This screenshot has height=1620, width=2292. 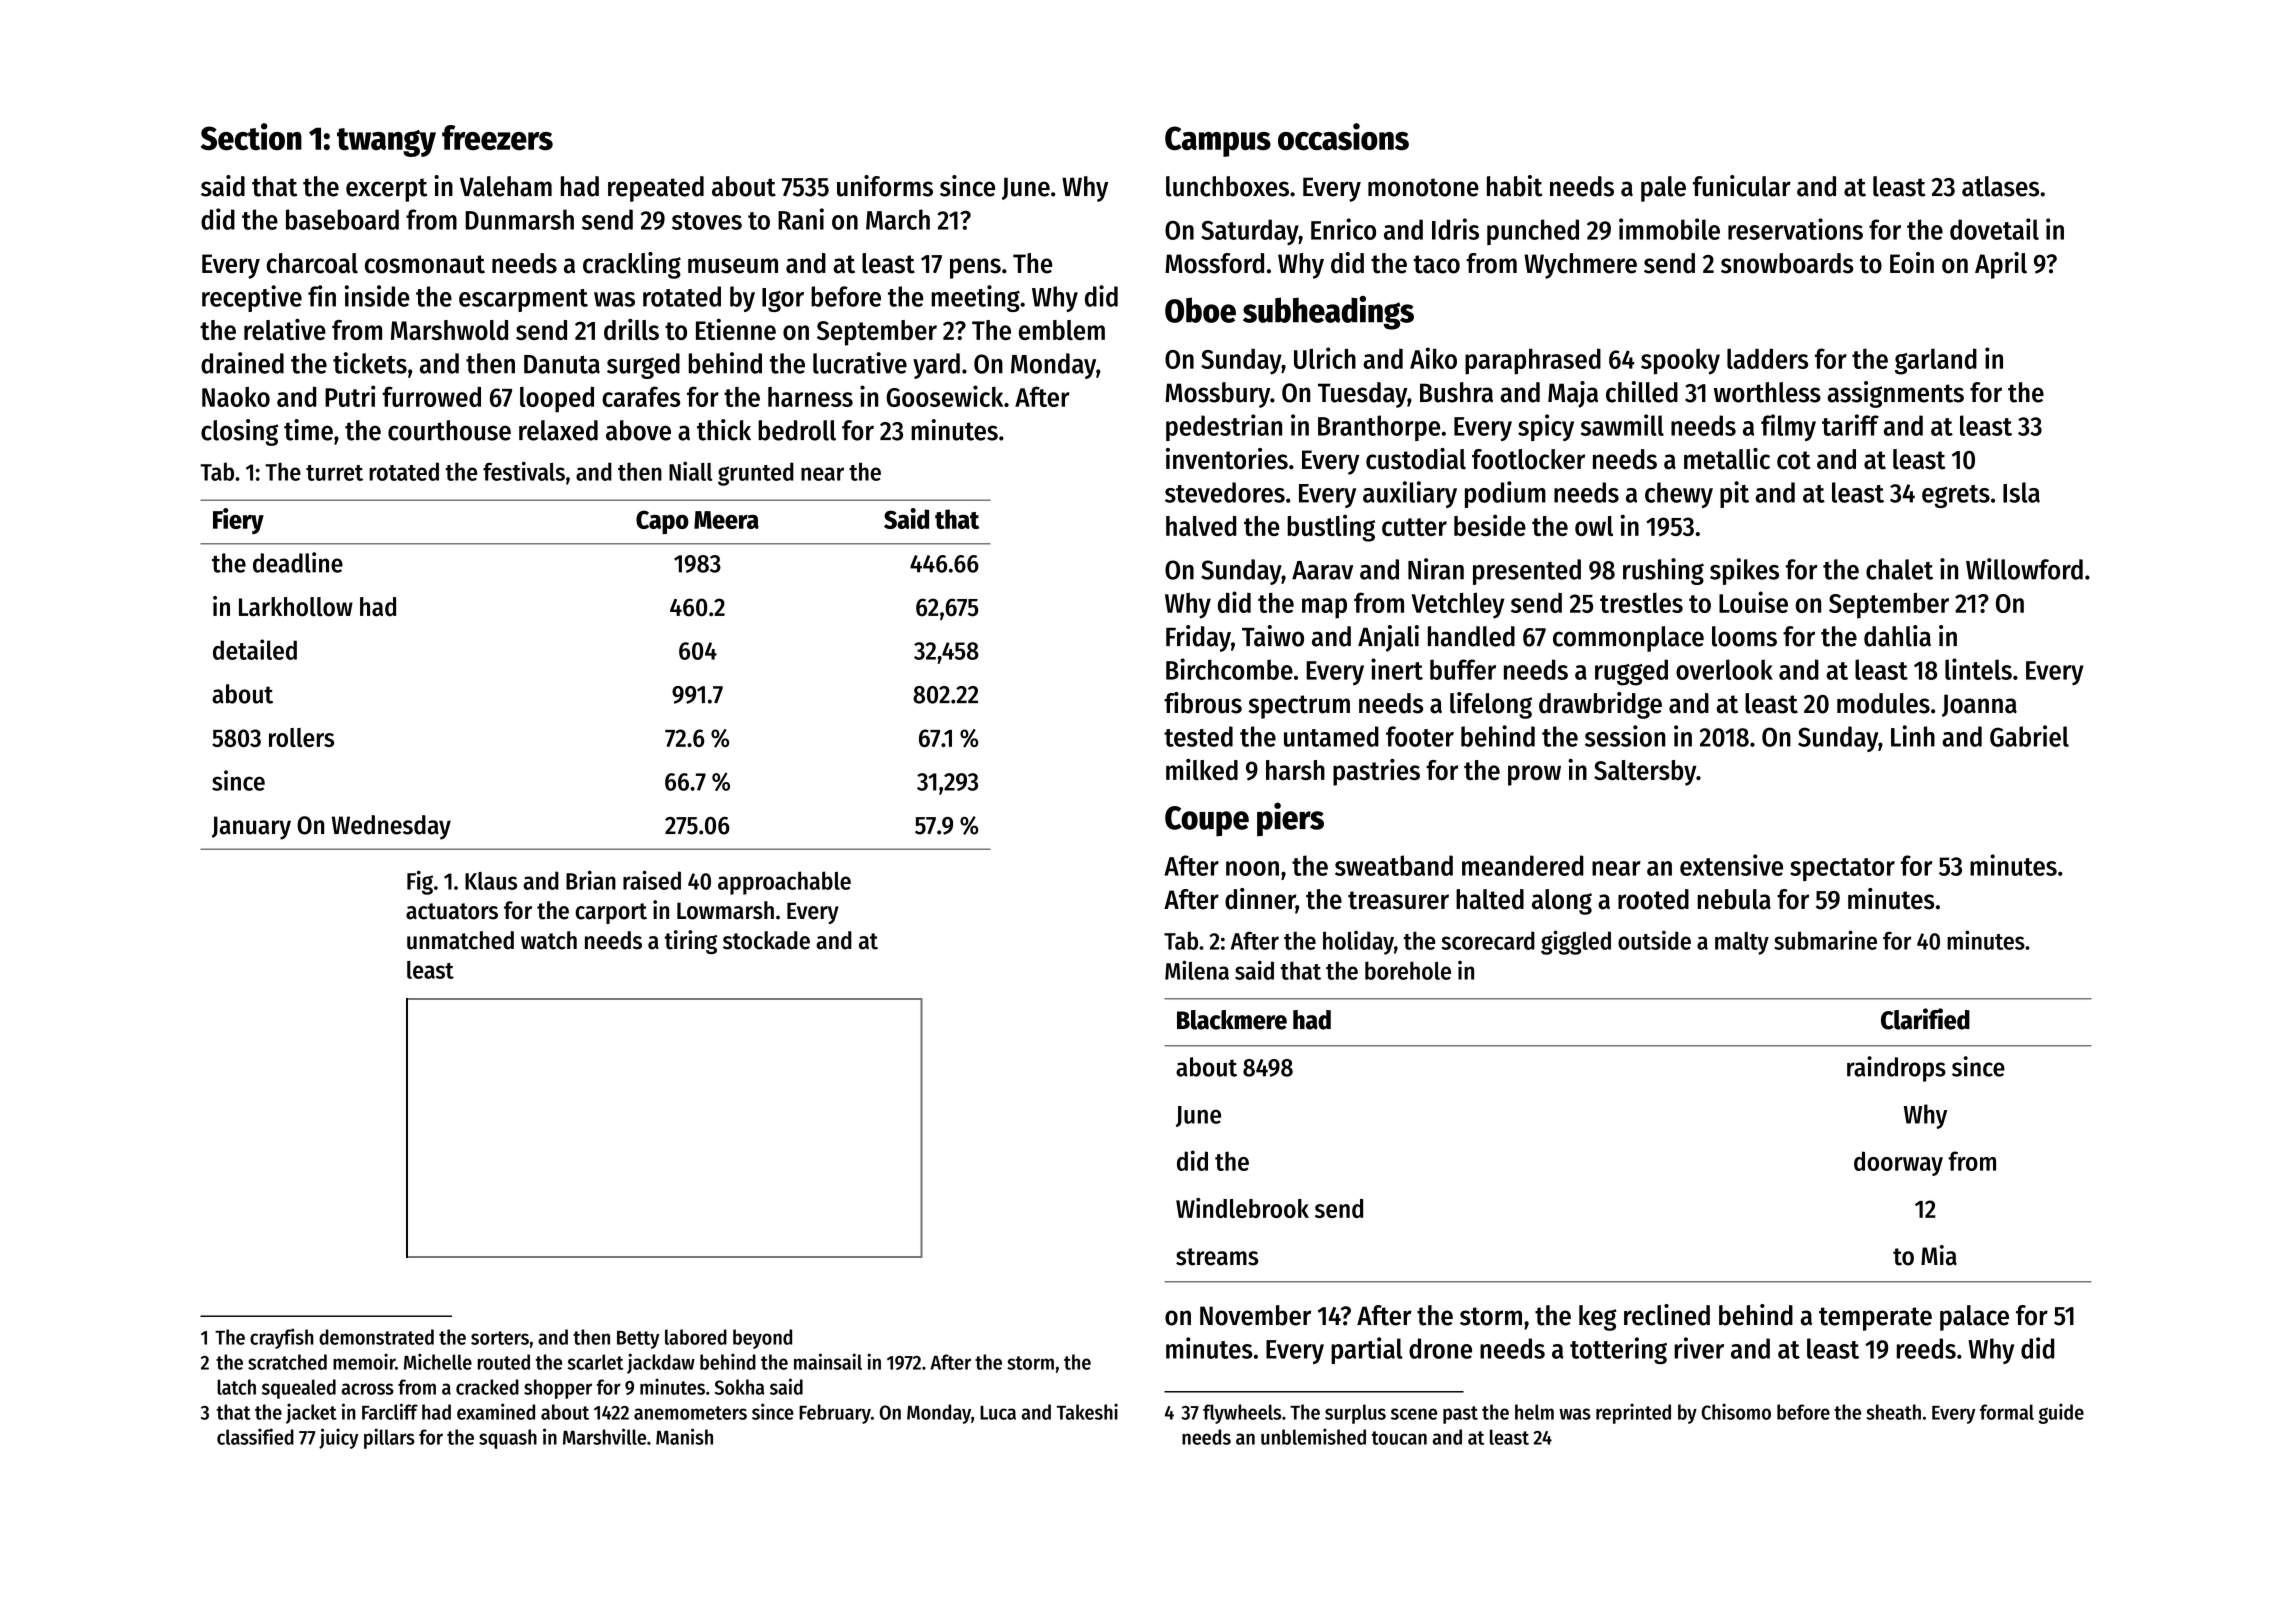 I want to click on Gabriel, so click(x=2029, y=736).
